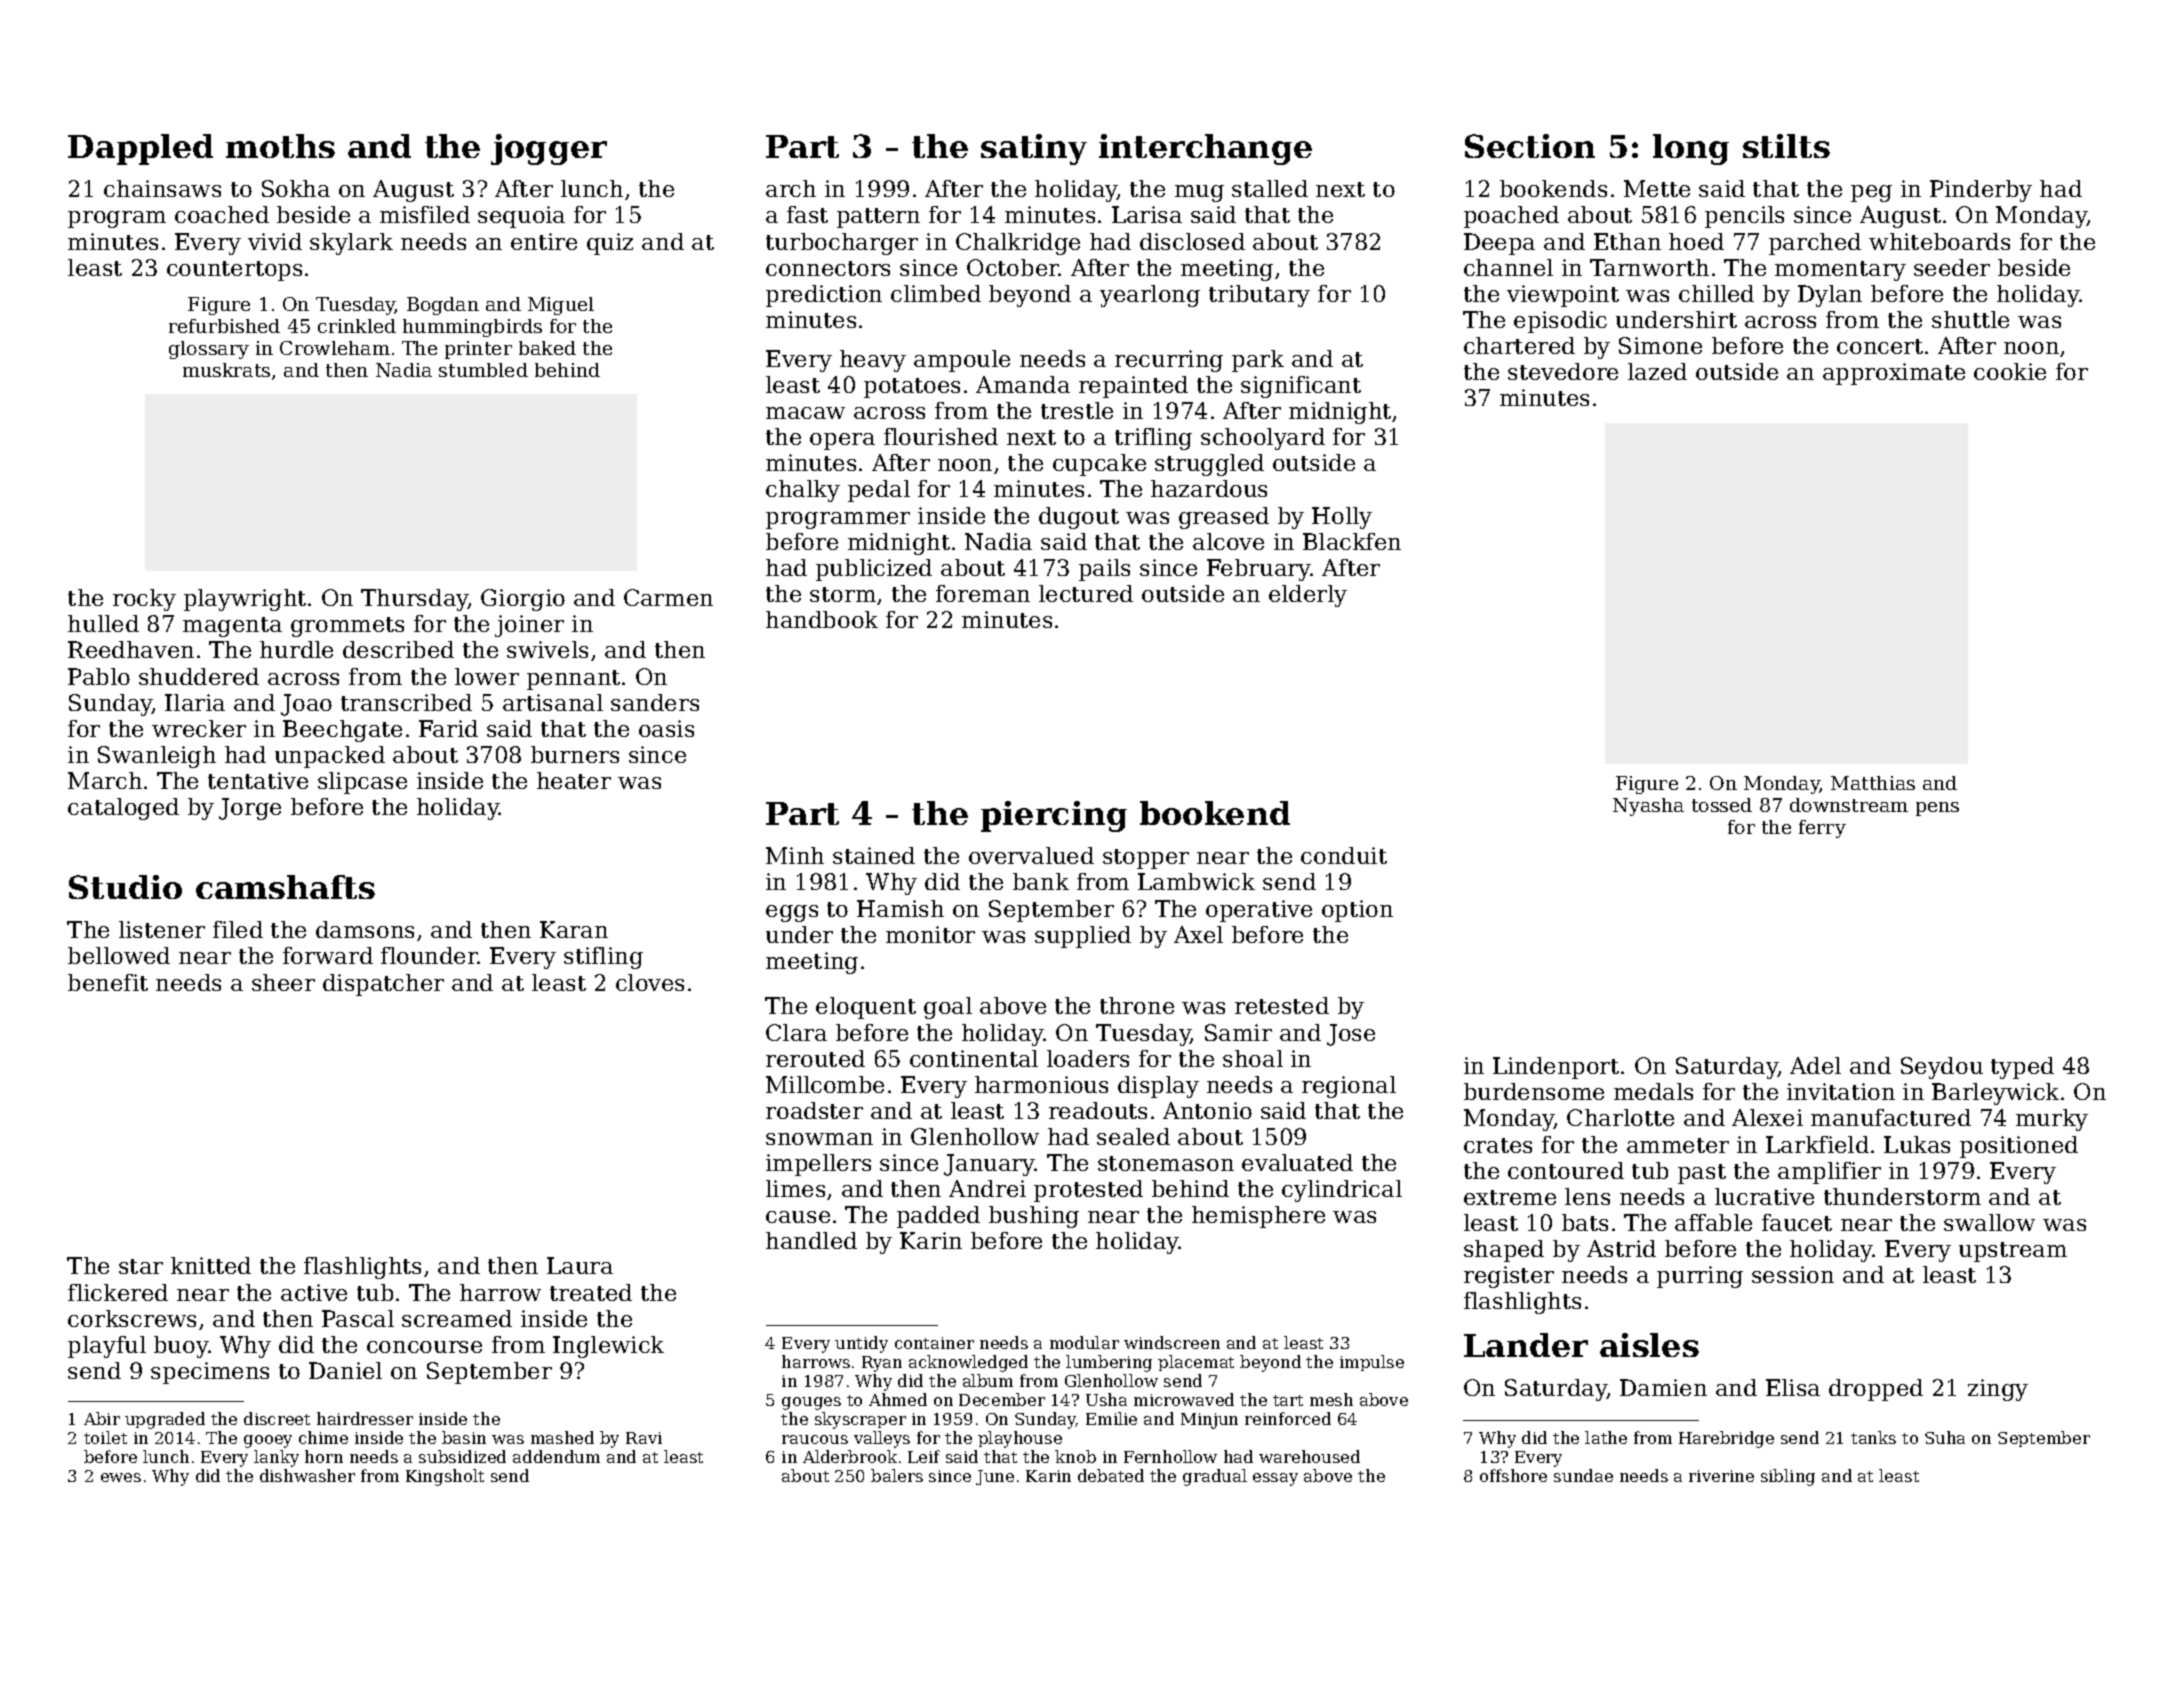  I want to click on Minh, so click(795, 855).
